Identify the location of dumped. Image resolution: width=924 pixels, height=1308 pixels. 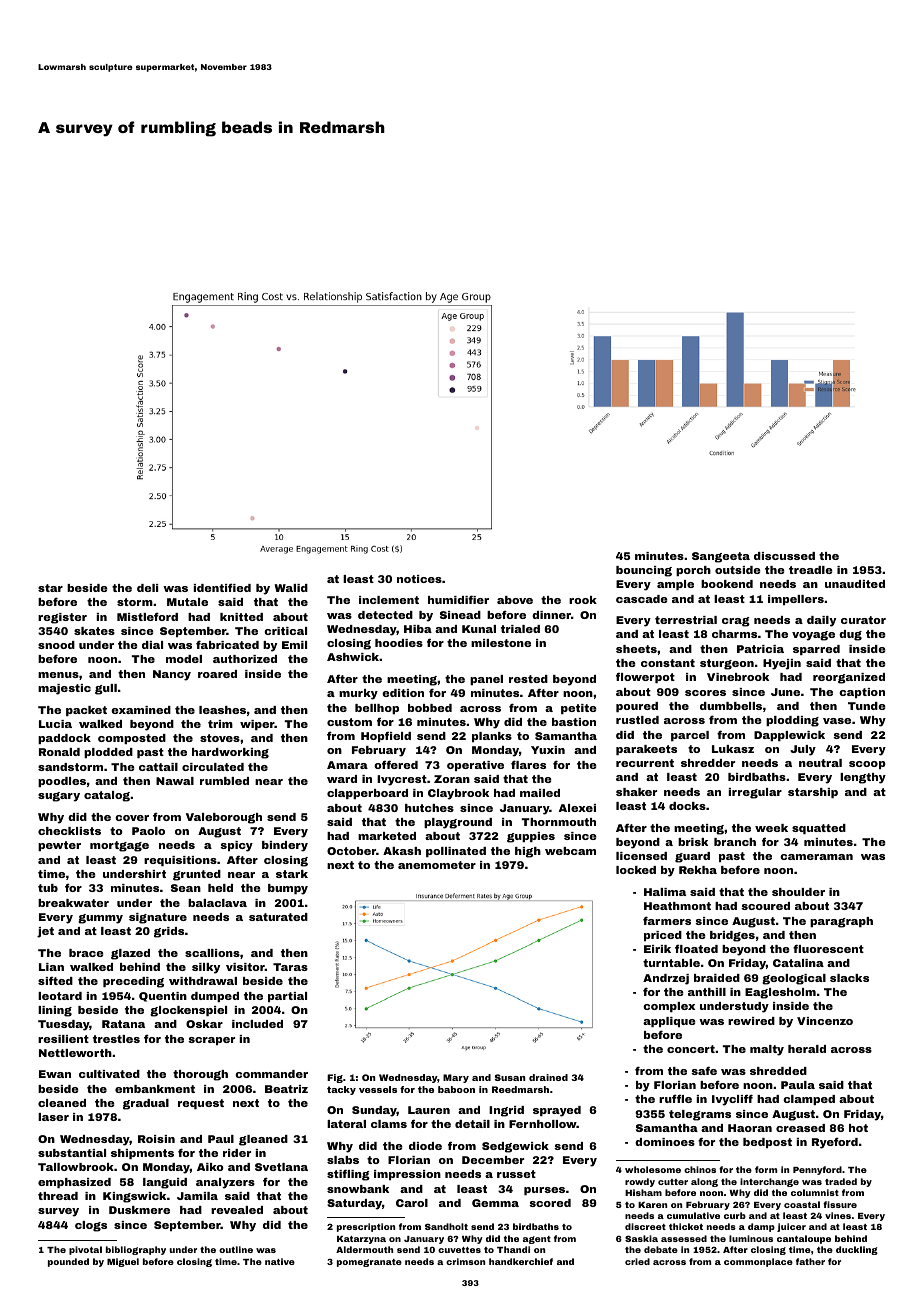
(215, 997).
